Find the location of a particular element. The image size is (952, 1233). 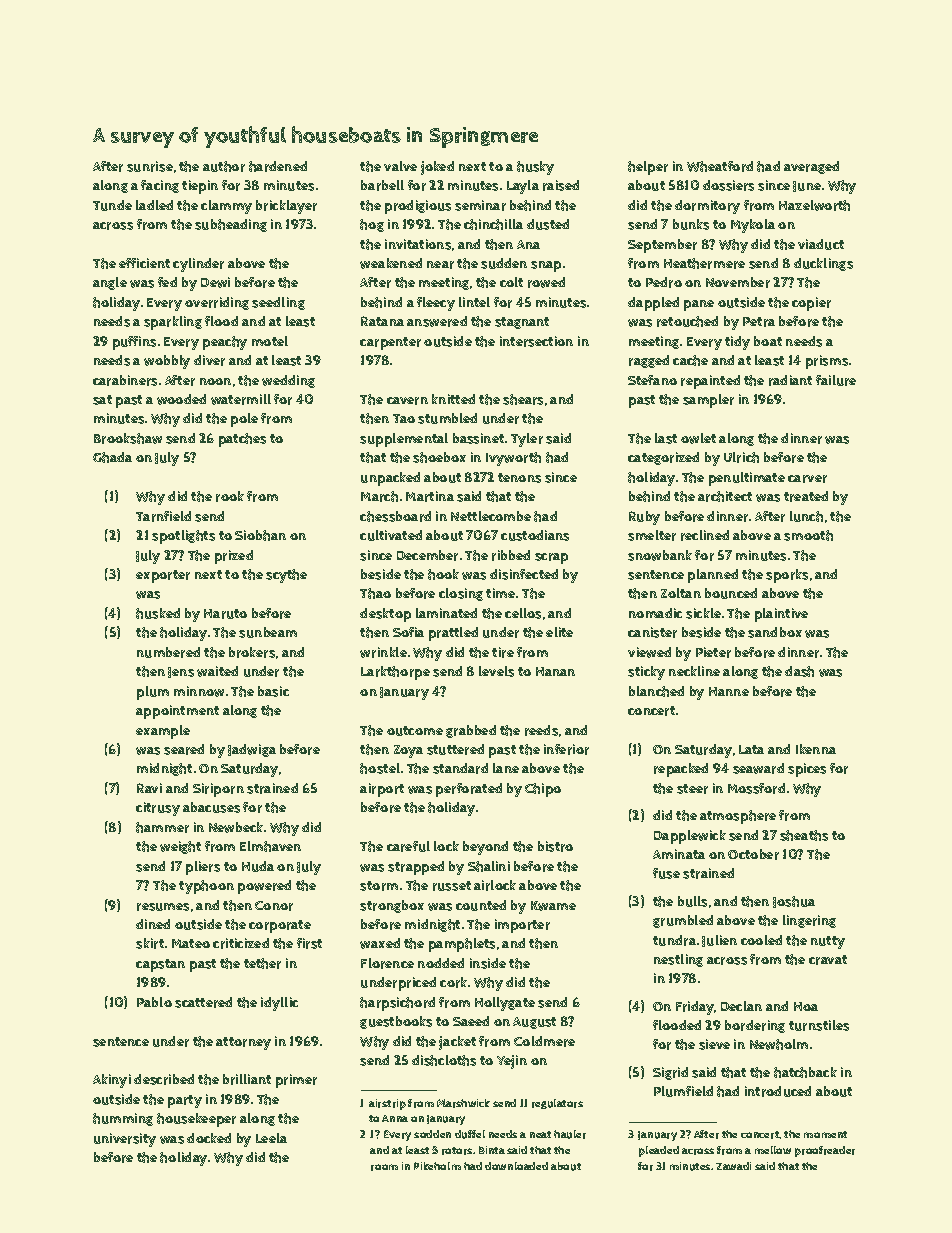

hardened is located at coordinates (278, 166).
